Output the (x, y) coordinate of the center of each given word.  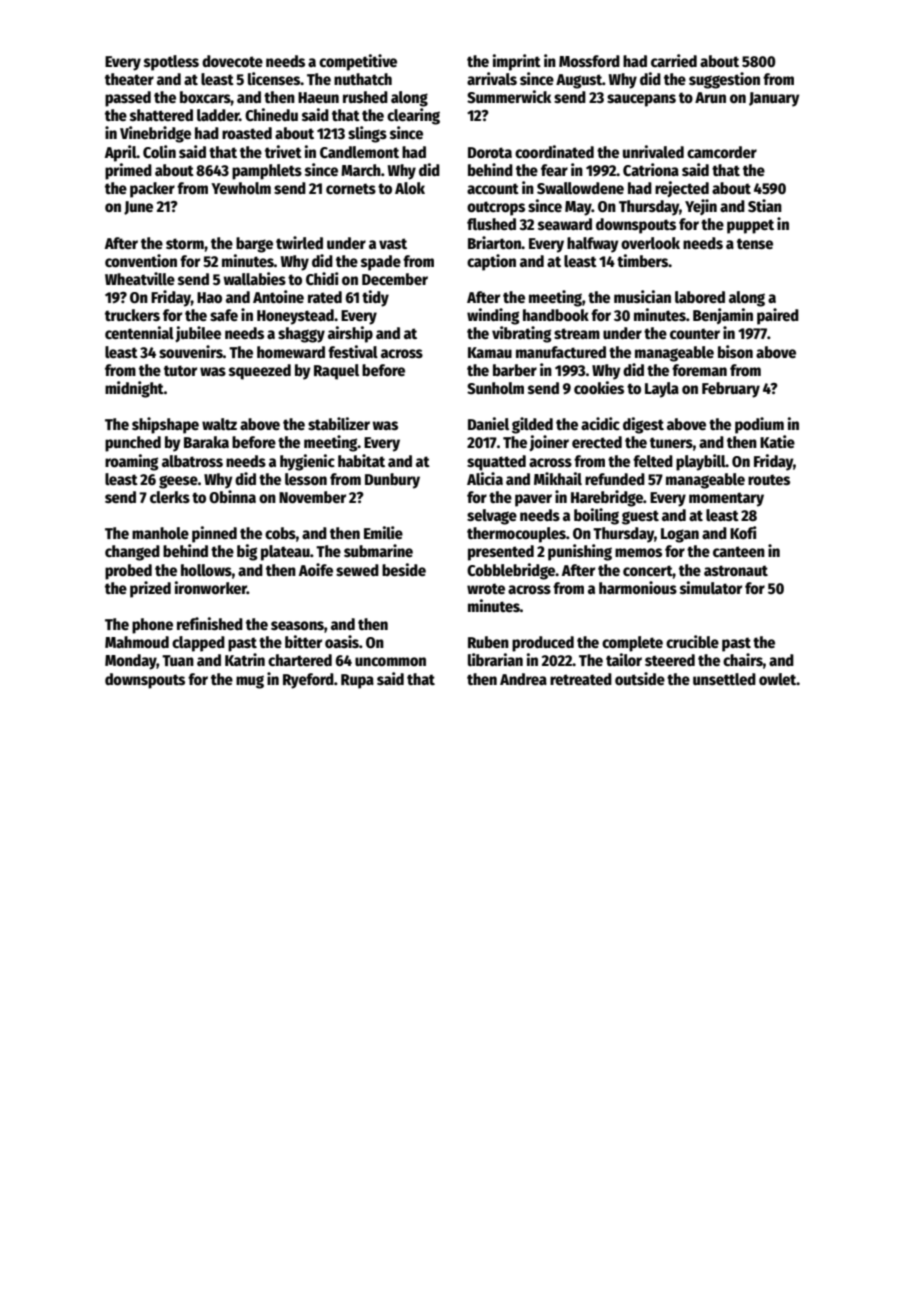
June (138, 208)
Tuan (178, 660)
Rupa (357, 681)
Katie (777, 441)
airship (350, 334)
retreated (581, 679)
